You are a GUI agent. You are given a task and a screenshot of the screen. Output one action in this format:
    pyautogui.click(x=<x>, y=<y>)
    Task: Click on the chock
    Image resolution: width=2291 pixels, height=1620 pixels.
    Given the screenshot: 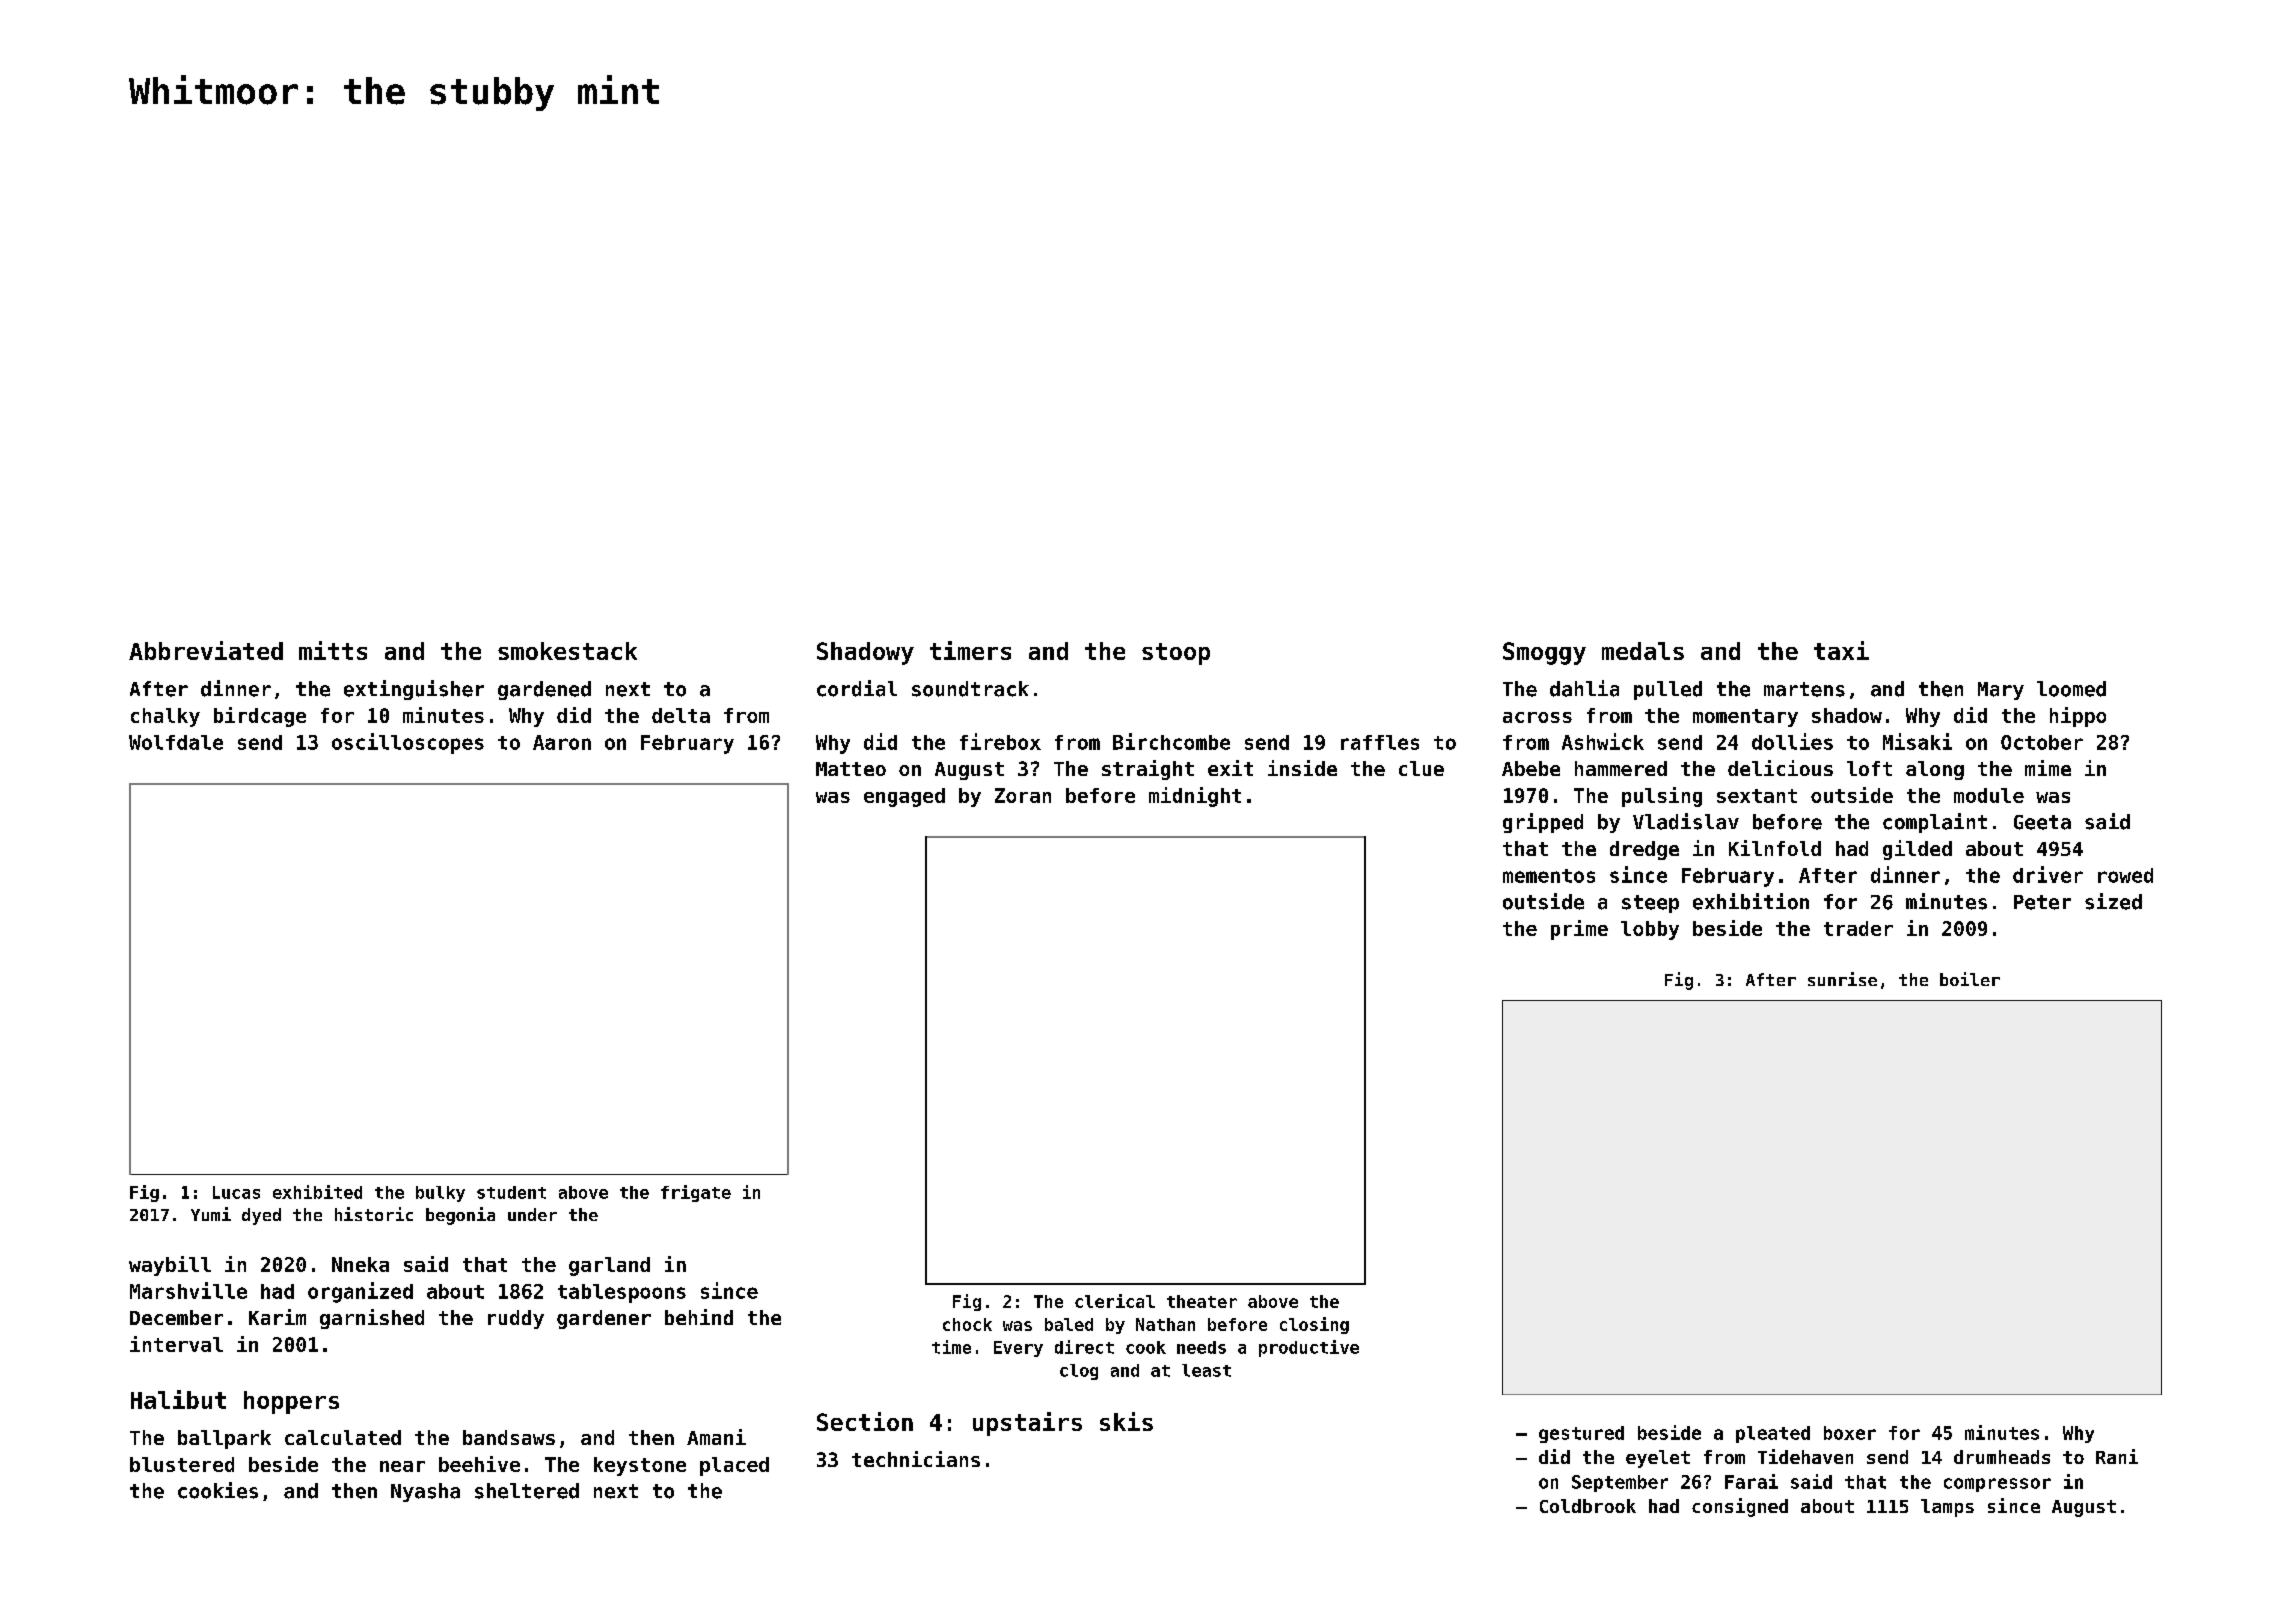 What is the action you would take?
    pyautogui.click(x=967, y=1324)
